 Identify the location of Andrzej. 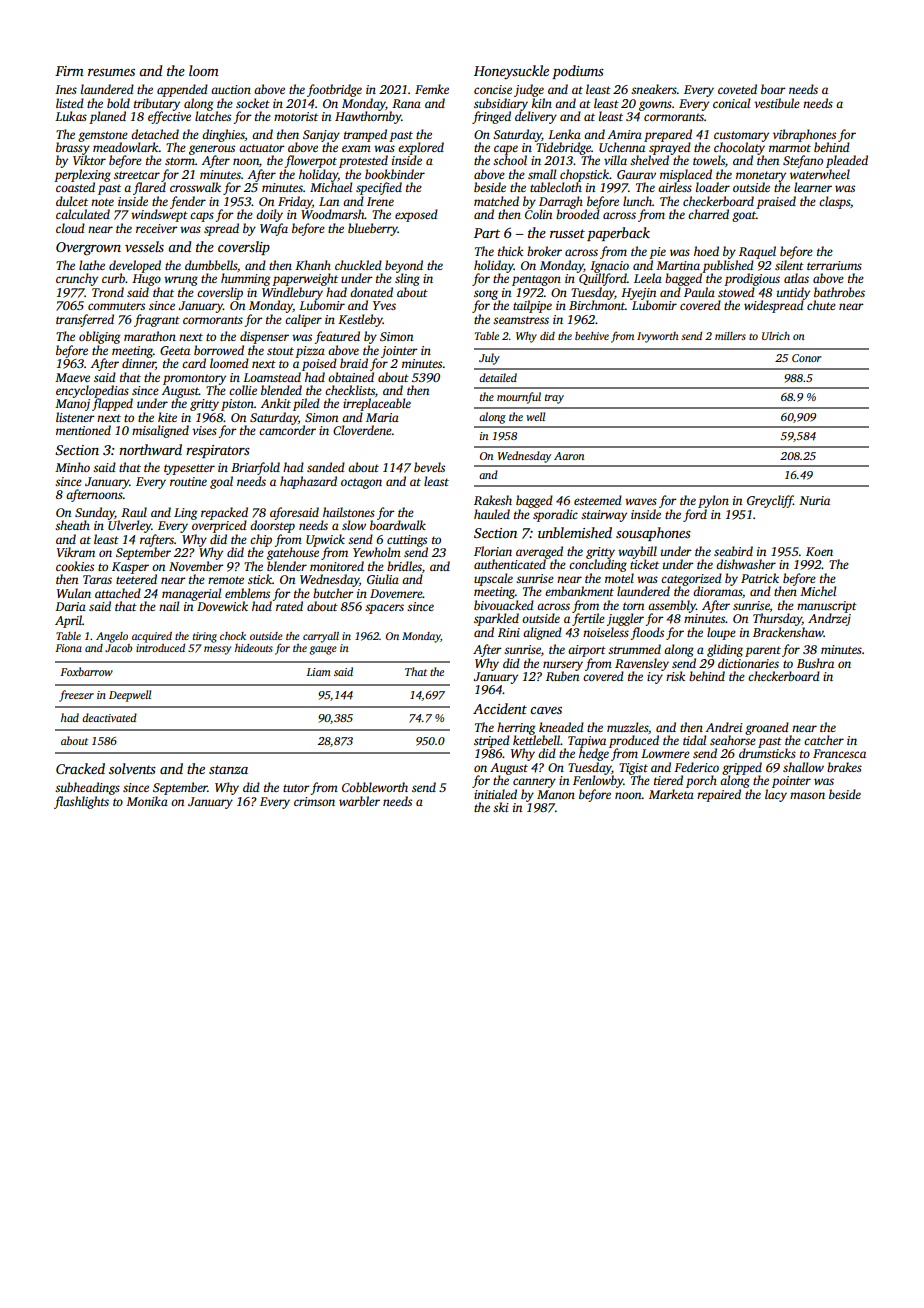
(829, 619).
